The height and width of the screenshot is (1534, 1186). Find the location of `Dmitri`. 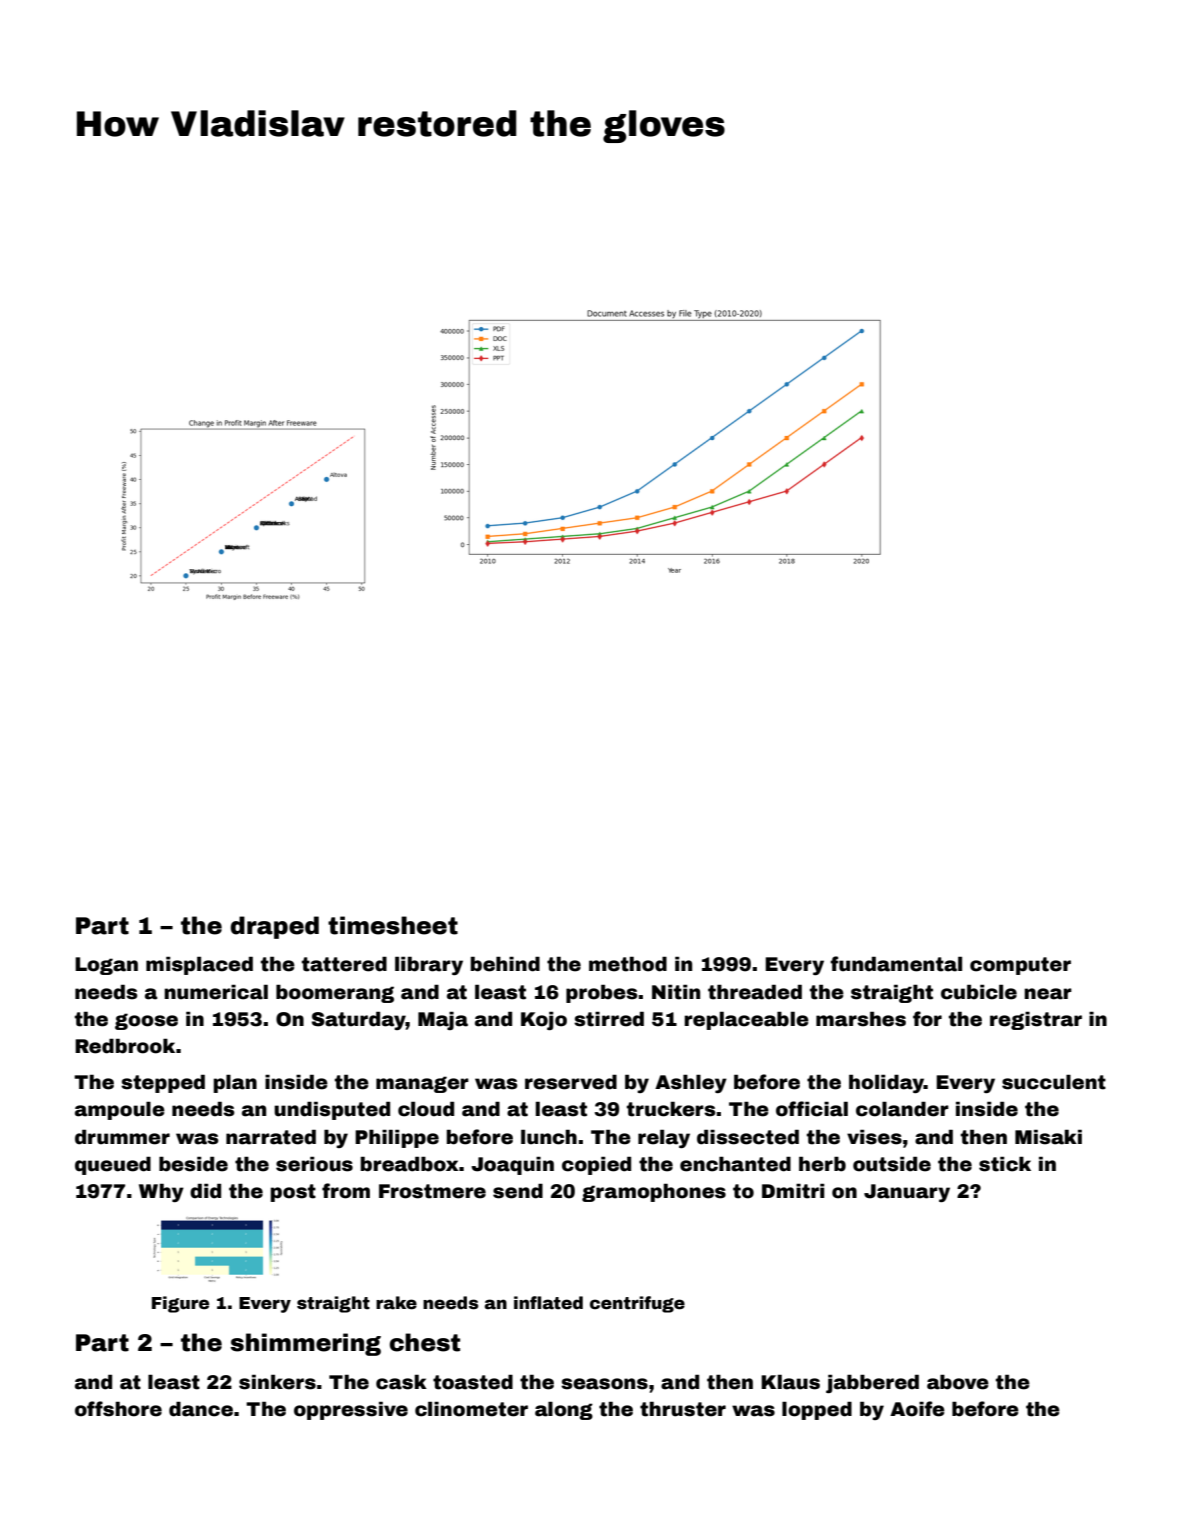

Dmitri is located at coordinates (793, 1191).
